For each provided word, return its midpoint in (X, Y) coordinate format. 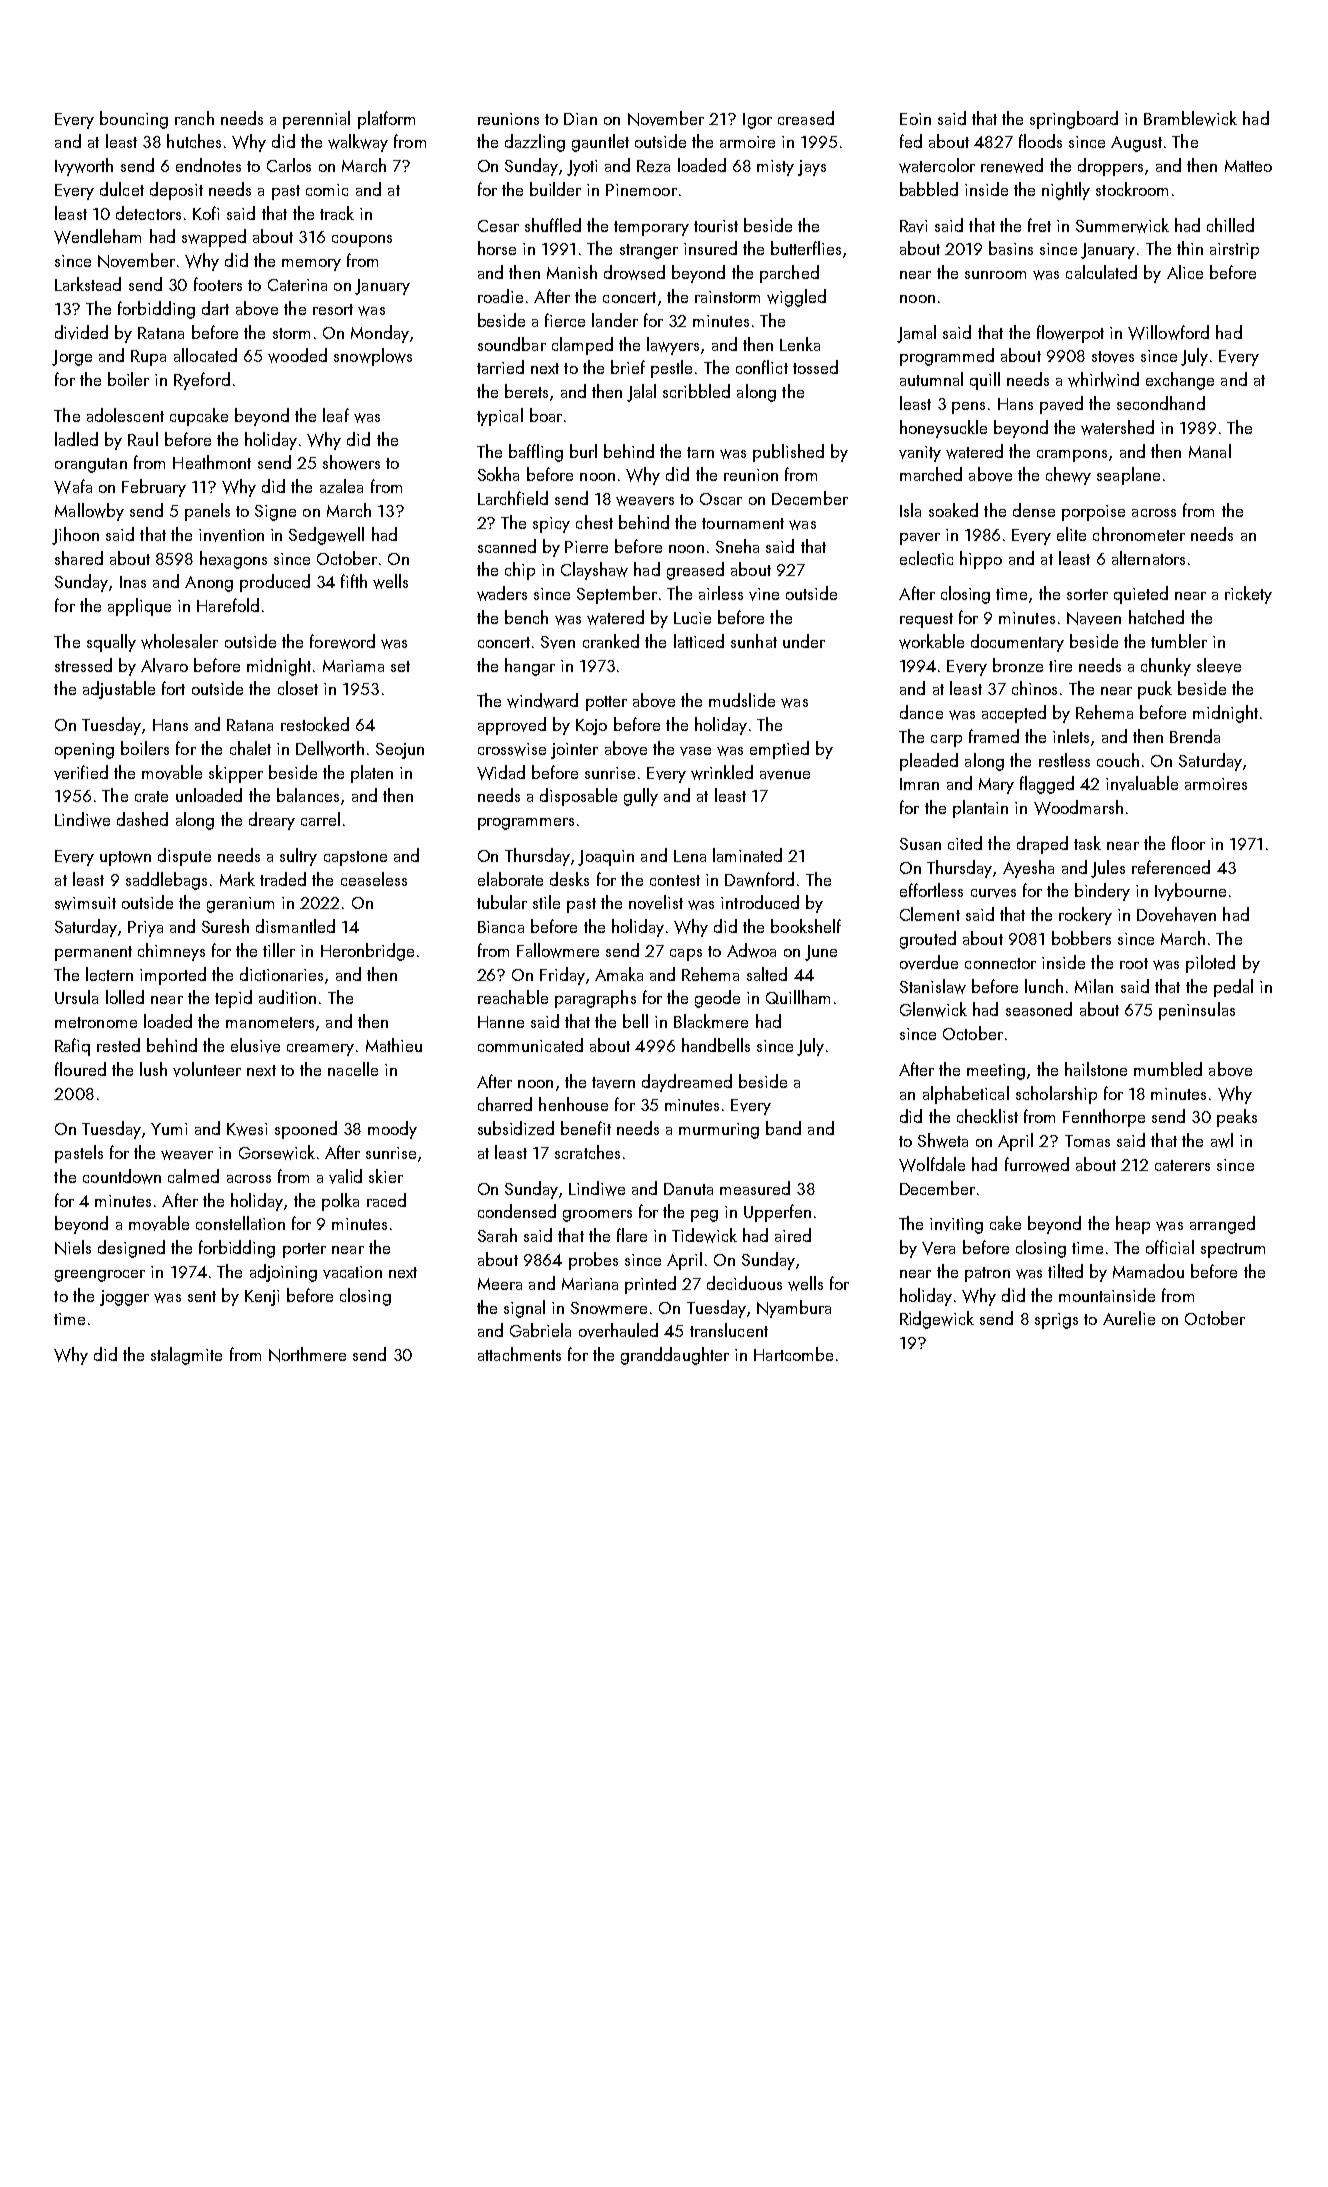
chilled (1230, 225)
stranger (649, 251)
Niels (73, 1247)
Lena (690, 856)
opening (84, 751)
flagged (1047, 785)
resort (333, 309)
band (783, 1128)
